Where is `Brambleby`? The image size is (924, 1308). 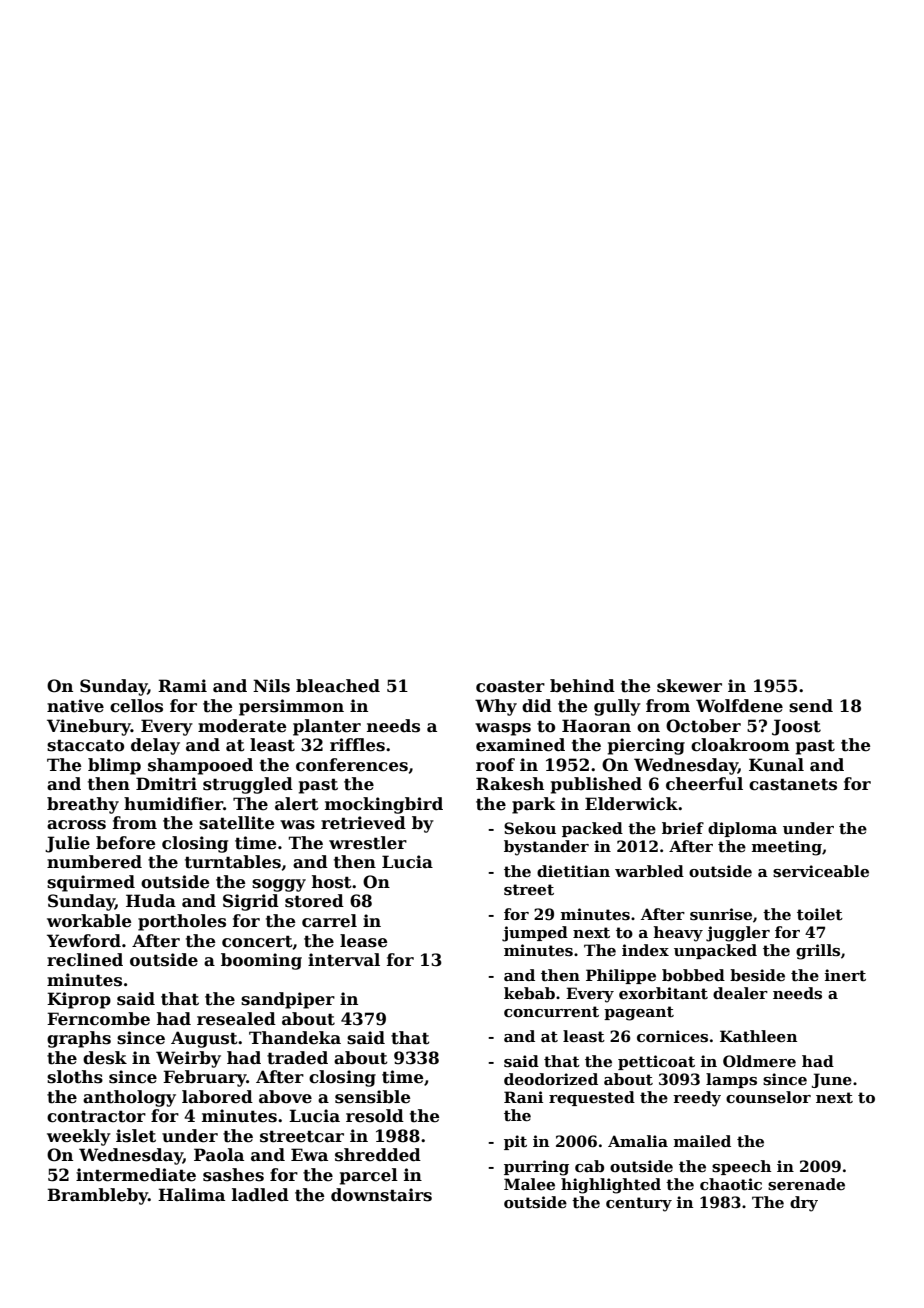
Brambleby is located at coordinates (97, 1196).
